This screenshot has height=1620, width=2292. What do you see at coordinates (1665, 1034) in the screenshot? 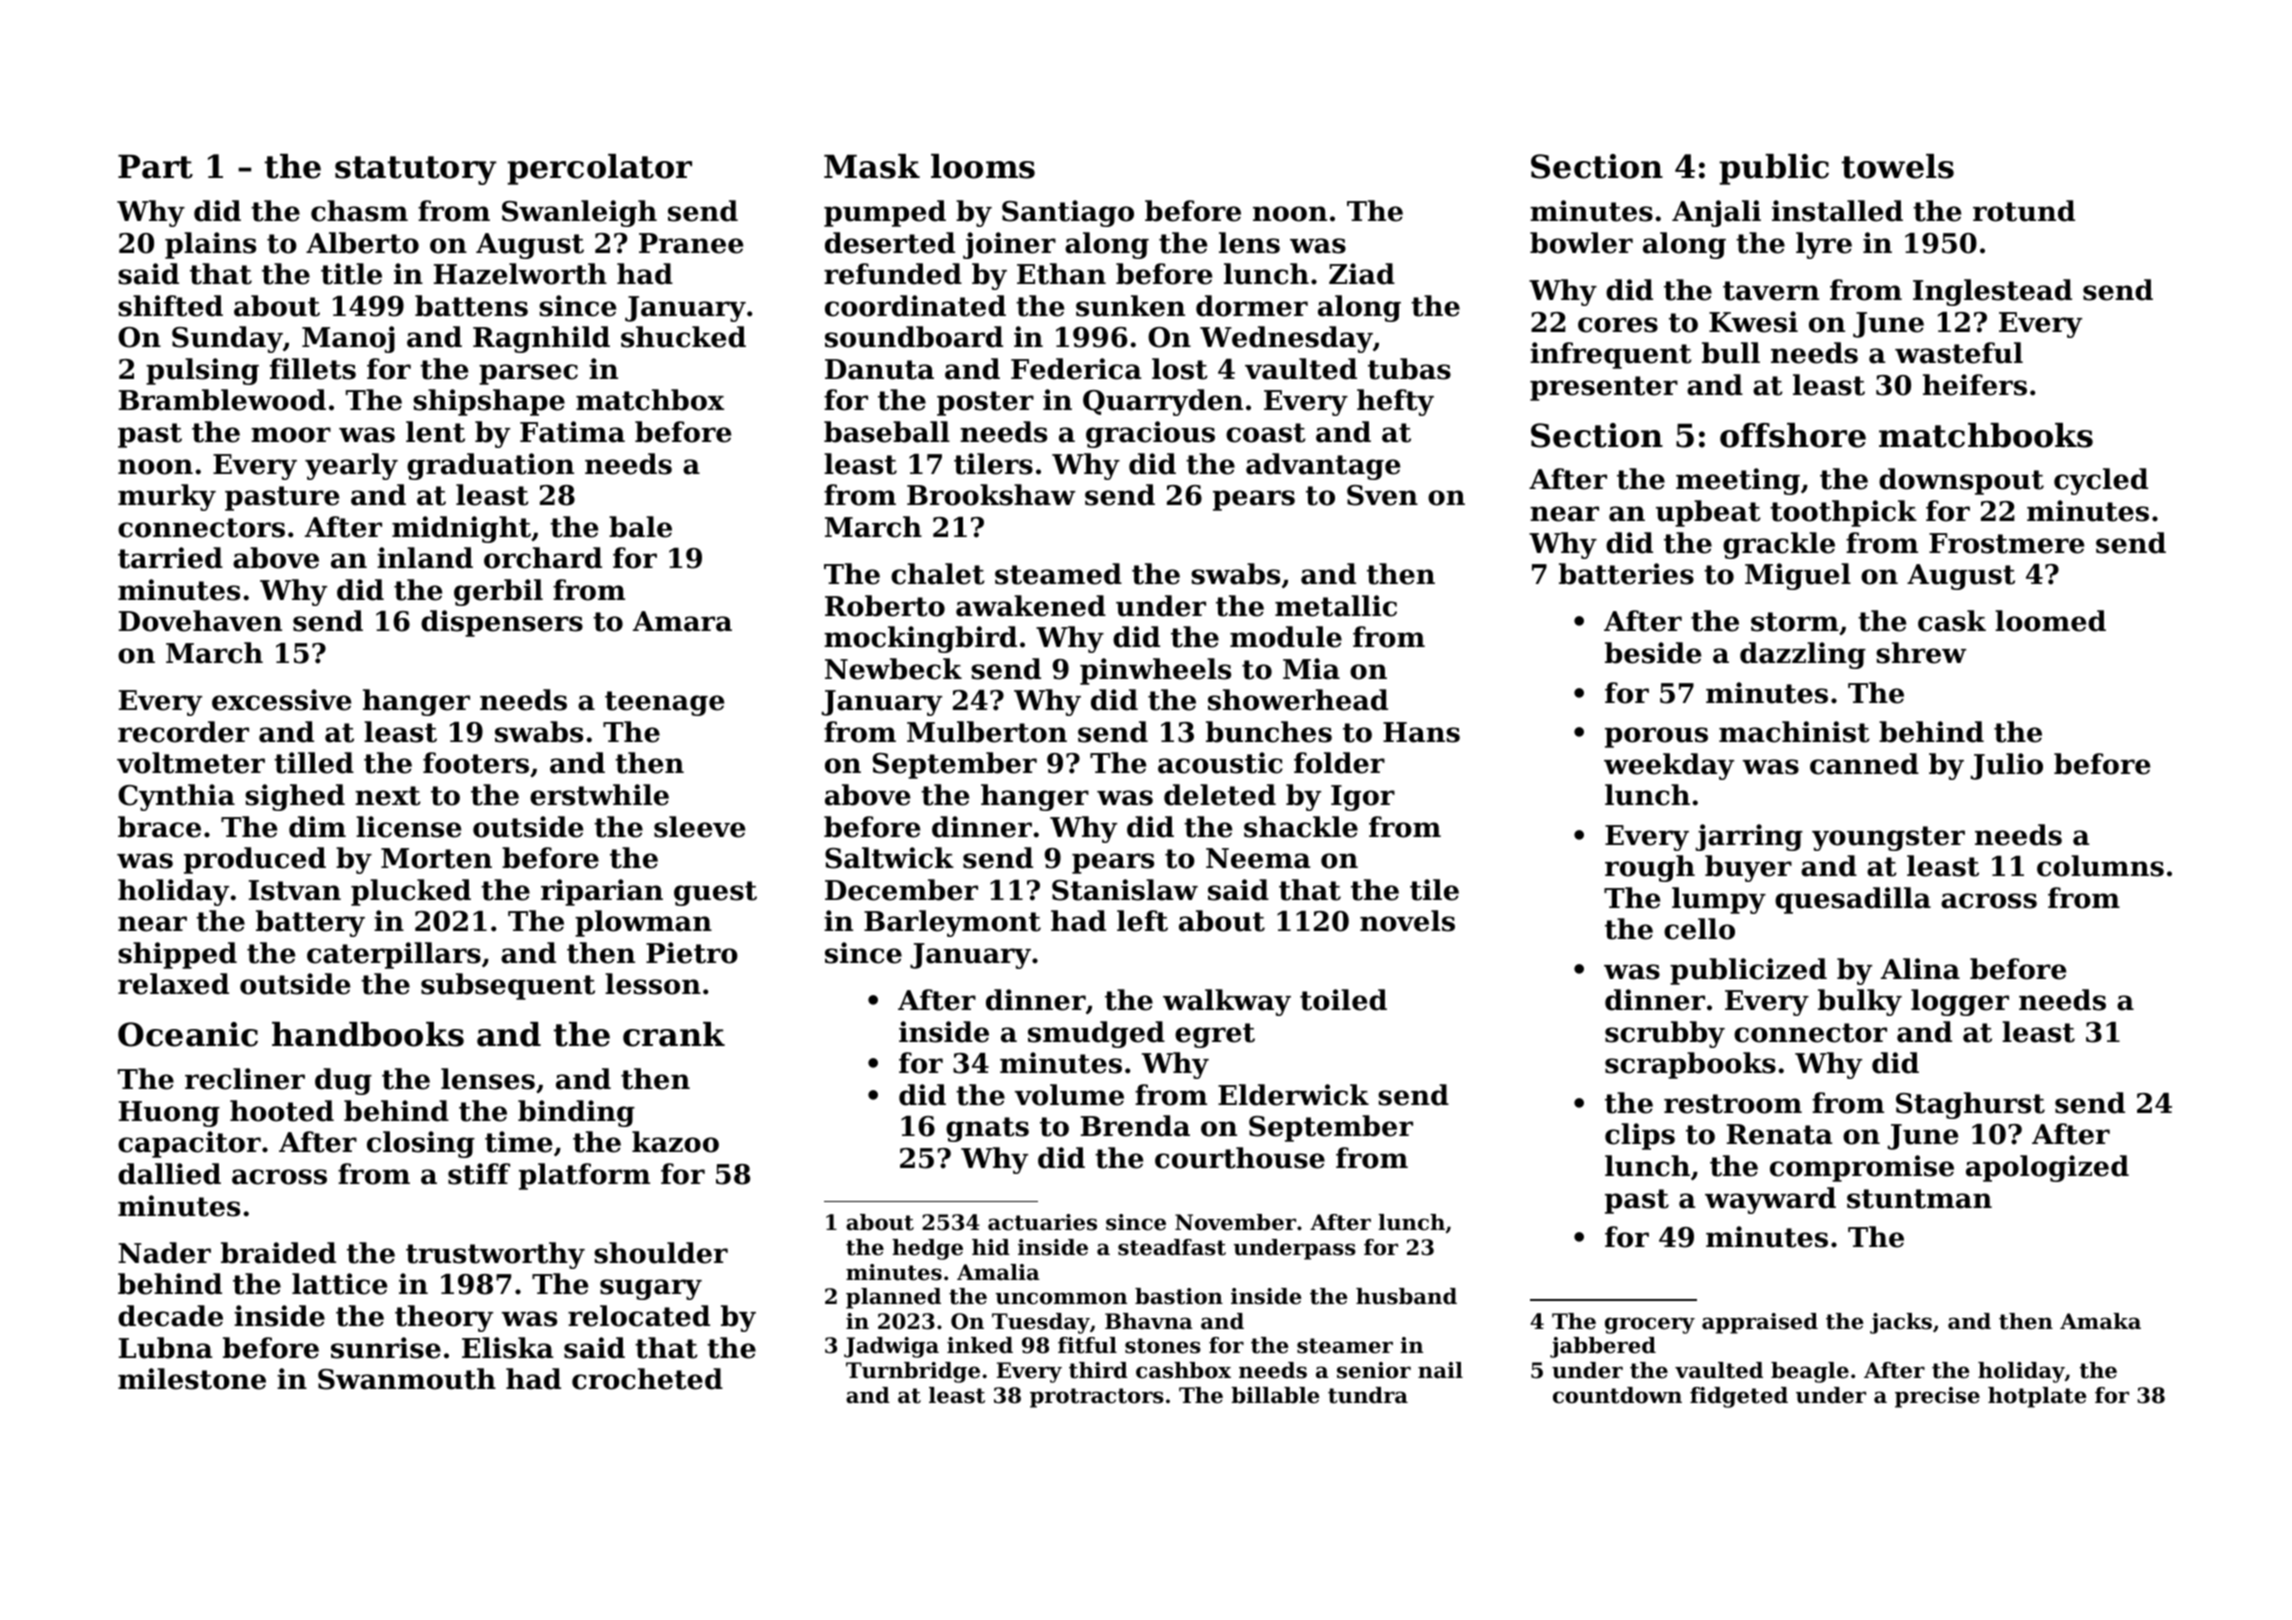
I see `scrubby` at bounding box center [1665, 1034].
